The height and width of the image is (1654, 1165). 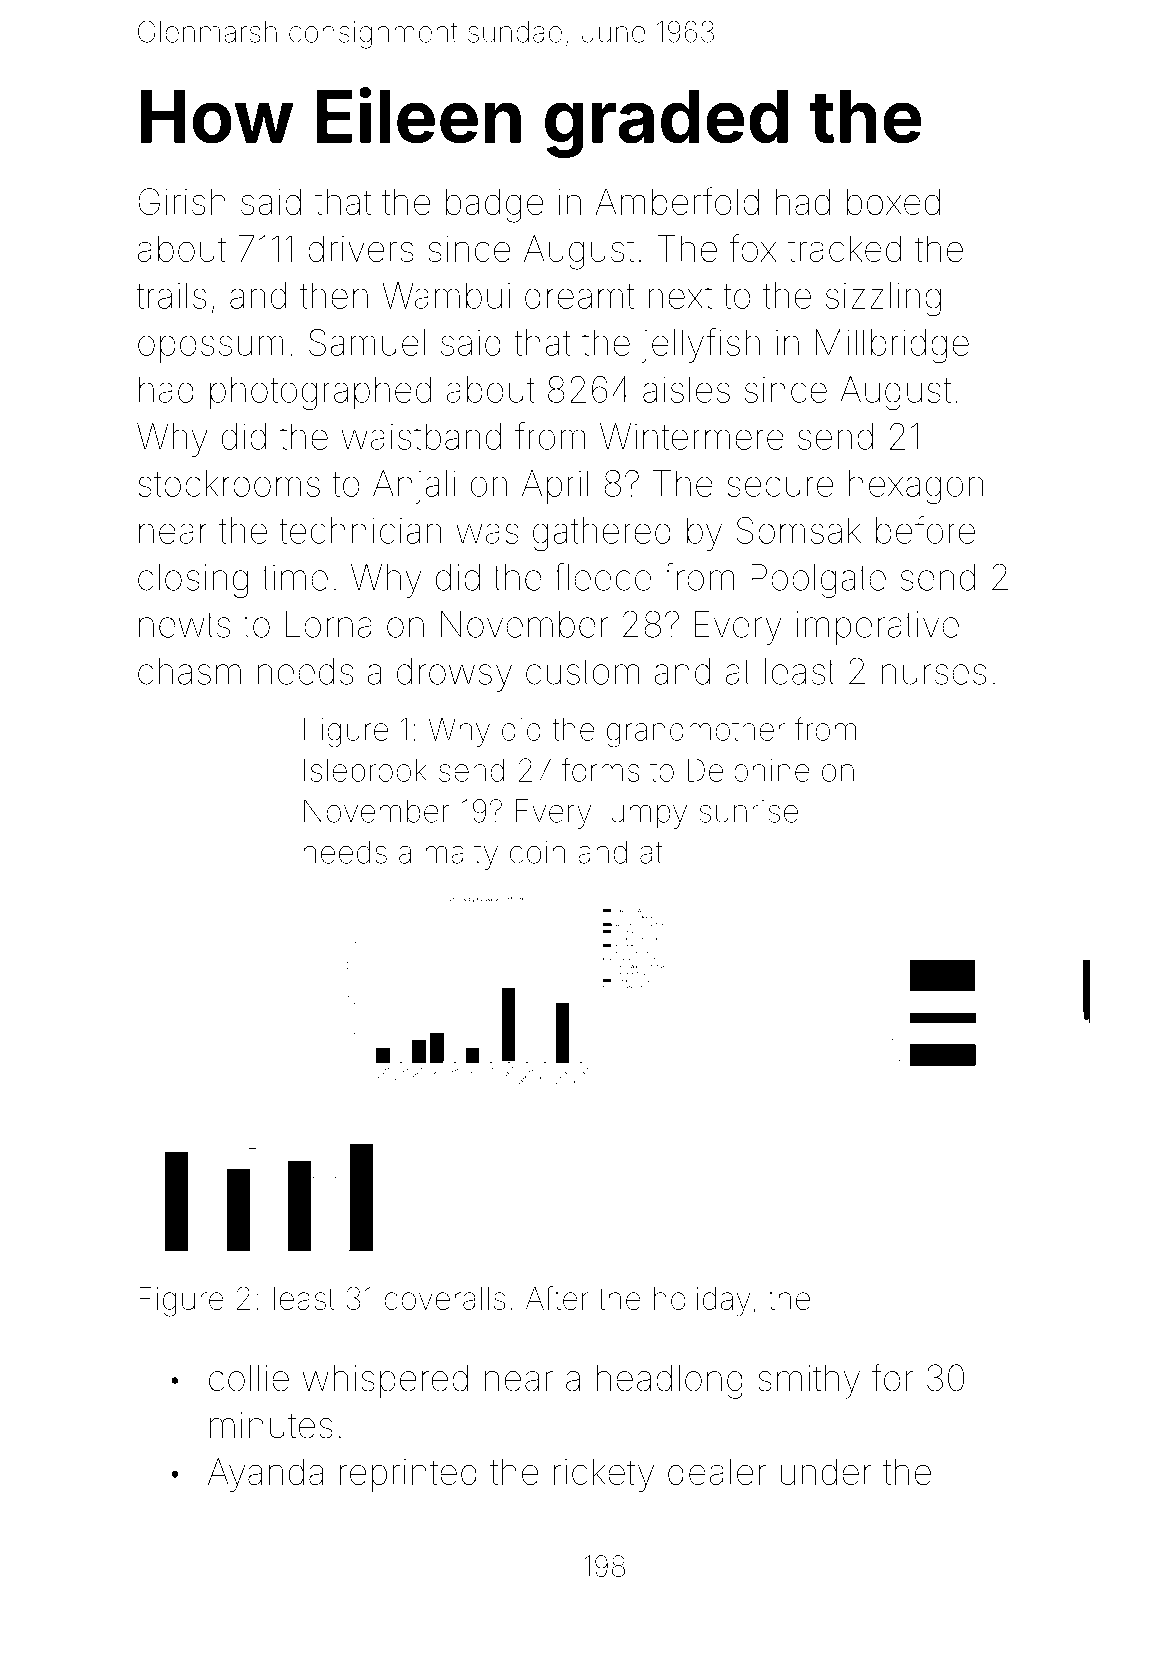 I want to click on boxed, so click(x=893, y=201).
